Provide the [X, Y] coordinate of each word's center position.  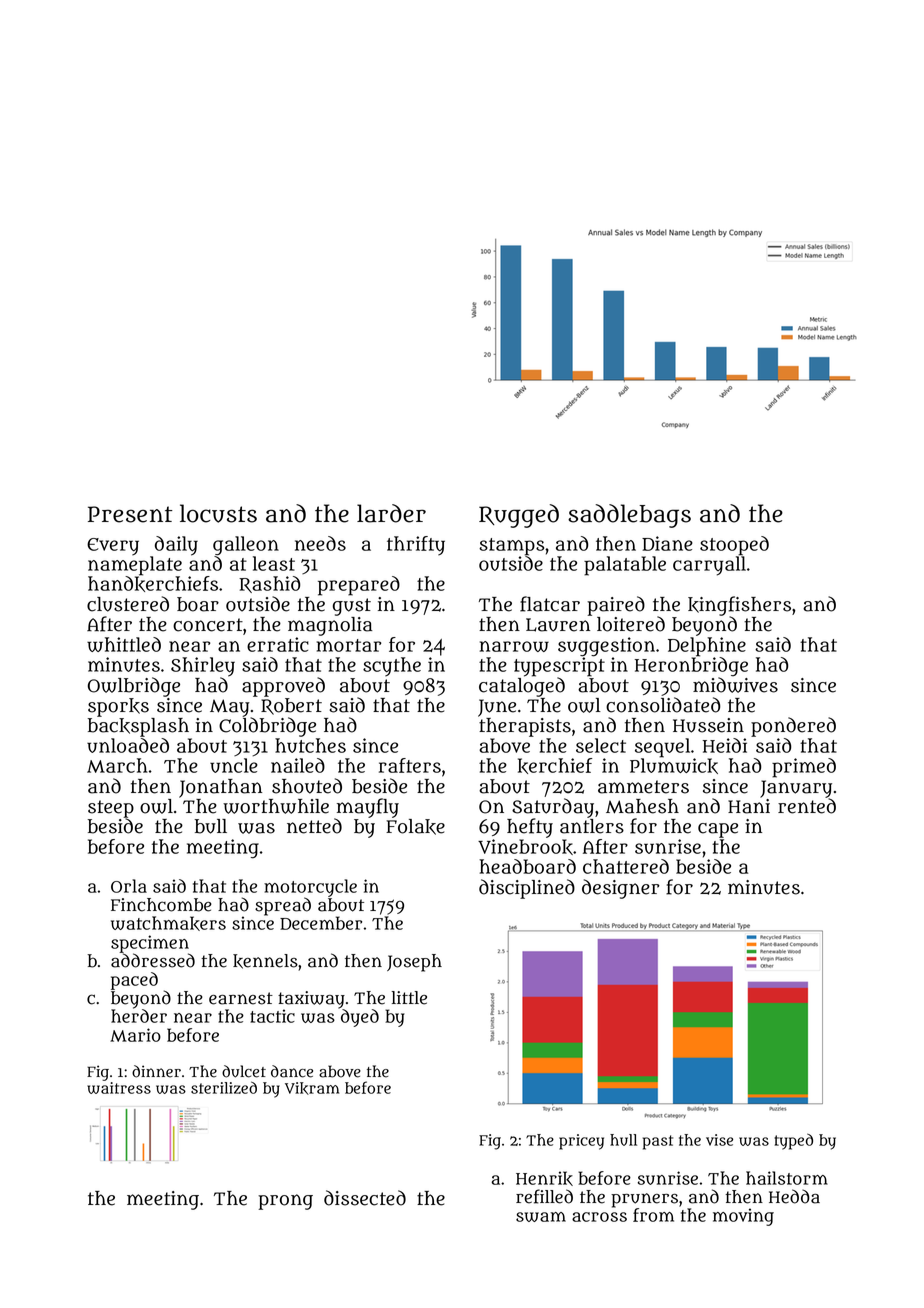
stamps [511, 546]
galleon [246, 545]
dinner [156, 1071]
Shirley [203, 667]
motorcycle [310, 888]
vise [719, 1140]
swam [541, 1217]
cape [718, 830]
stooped [734, 546]
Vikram [312, 1088]
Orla [129, 886]
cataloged [522, 687]
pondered [793, 727]
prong [285, 1202]
